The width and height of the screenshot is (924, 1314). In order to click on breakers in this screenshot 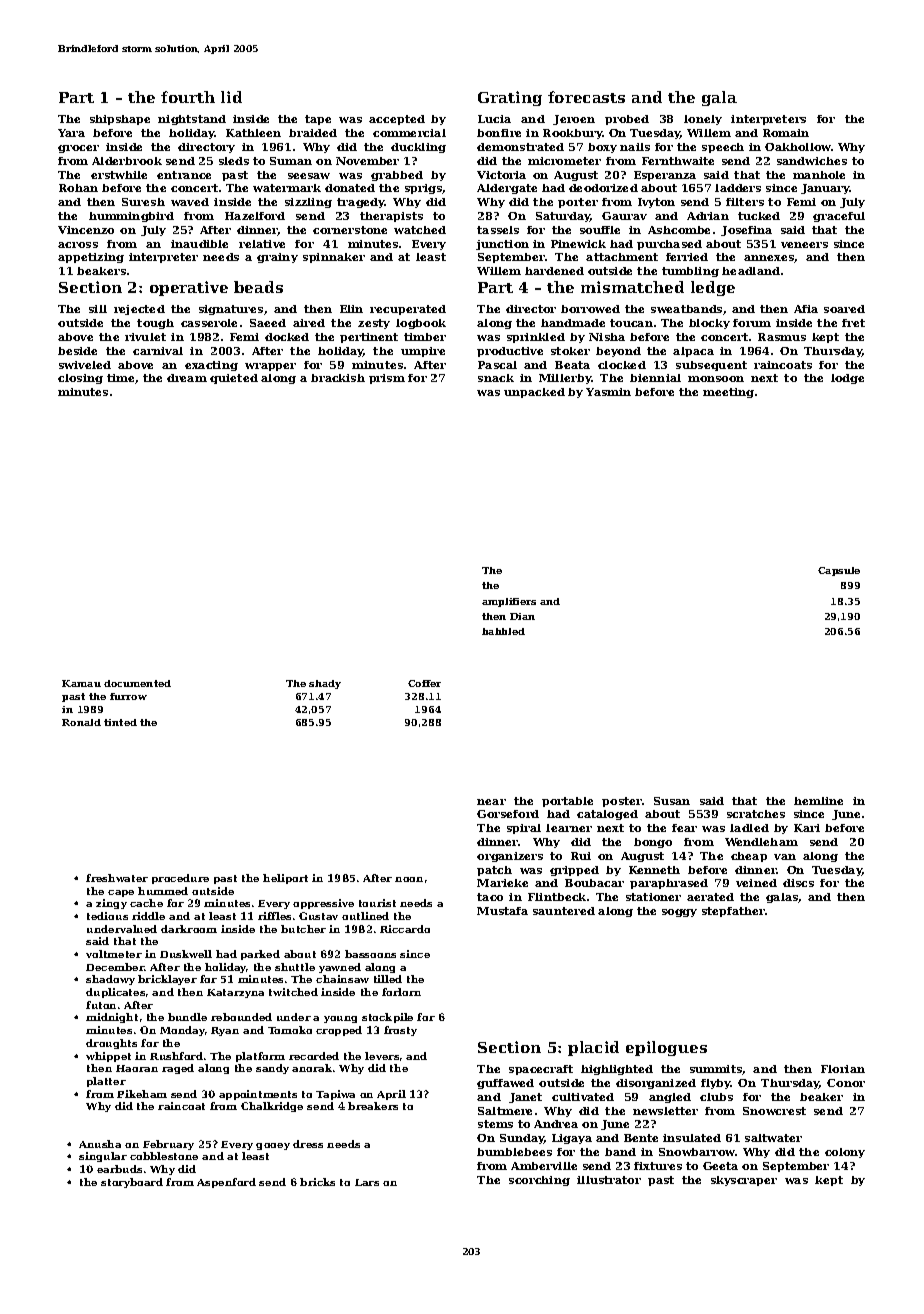, I will do `click(373, 1106)`.
